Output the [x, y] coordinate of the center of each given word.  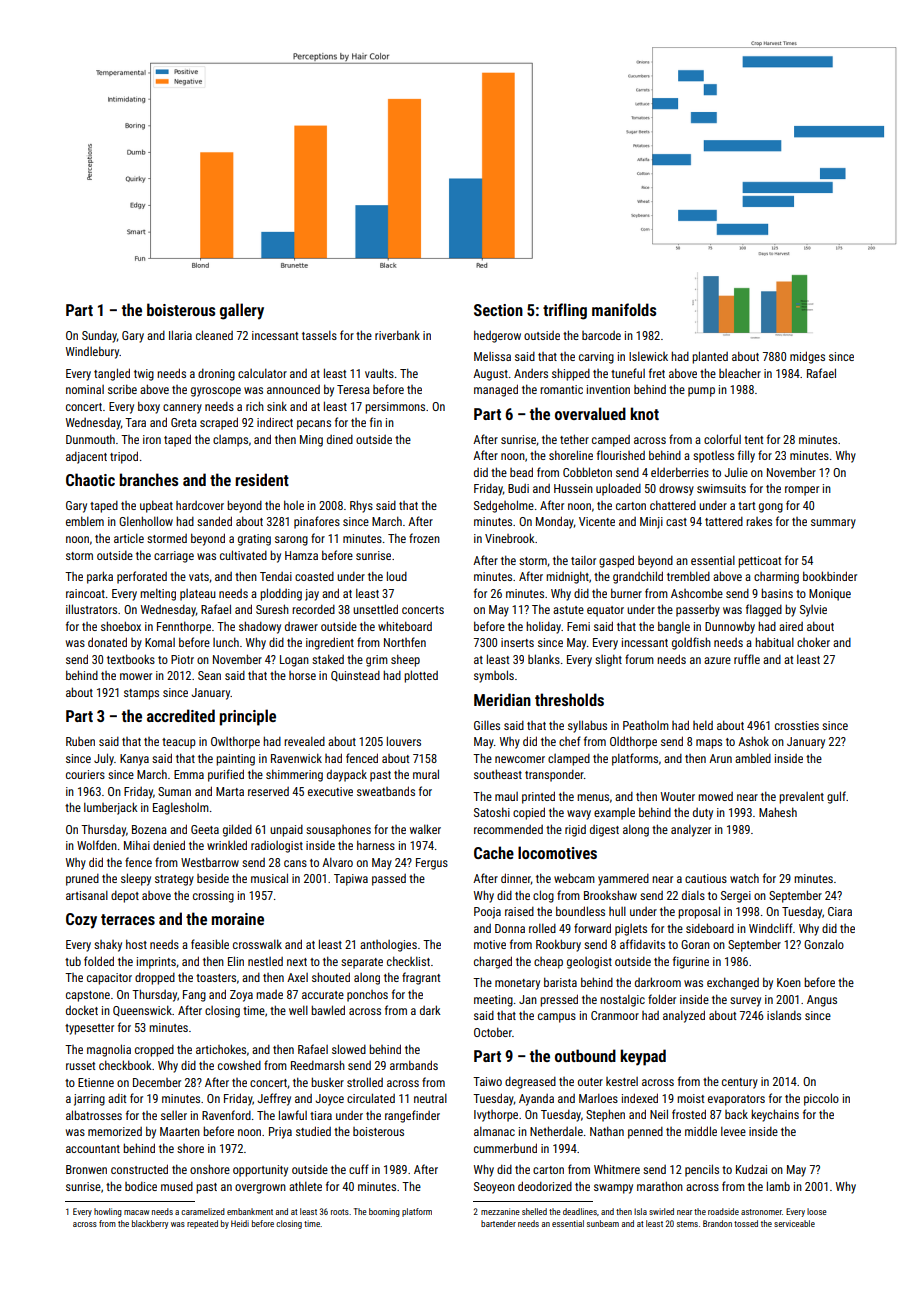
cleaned [214, 335]
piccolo [821, 1099]
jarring [89, 1100]
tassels [319, 335]
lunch [226, 642]
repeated [202, 1224]
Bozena [149, 829]
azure [717, 660]
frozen [424, 538]
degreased [530, 1082]
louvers [404, 741]
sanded [214, 521]
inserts [517, 642]
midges [807, 357]
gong [771, 508]
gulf [836, 797]
